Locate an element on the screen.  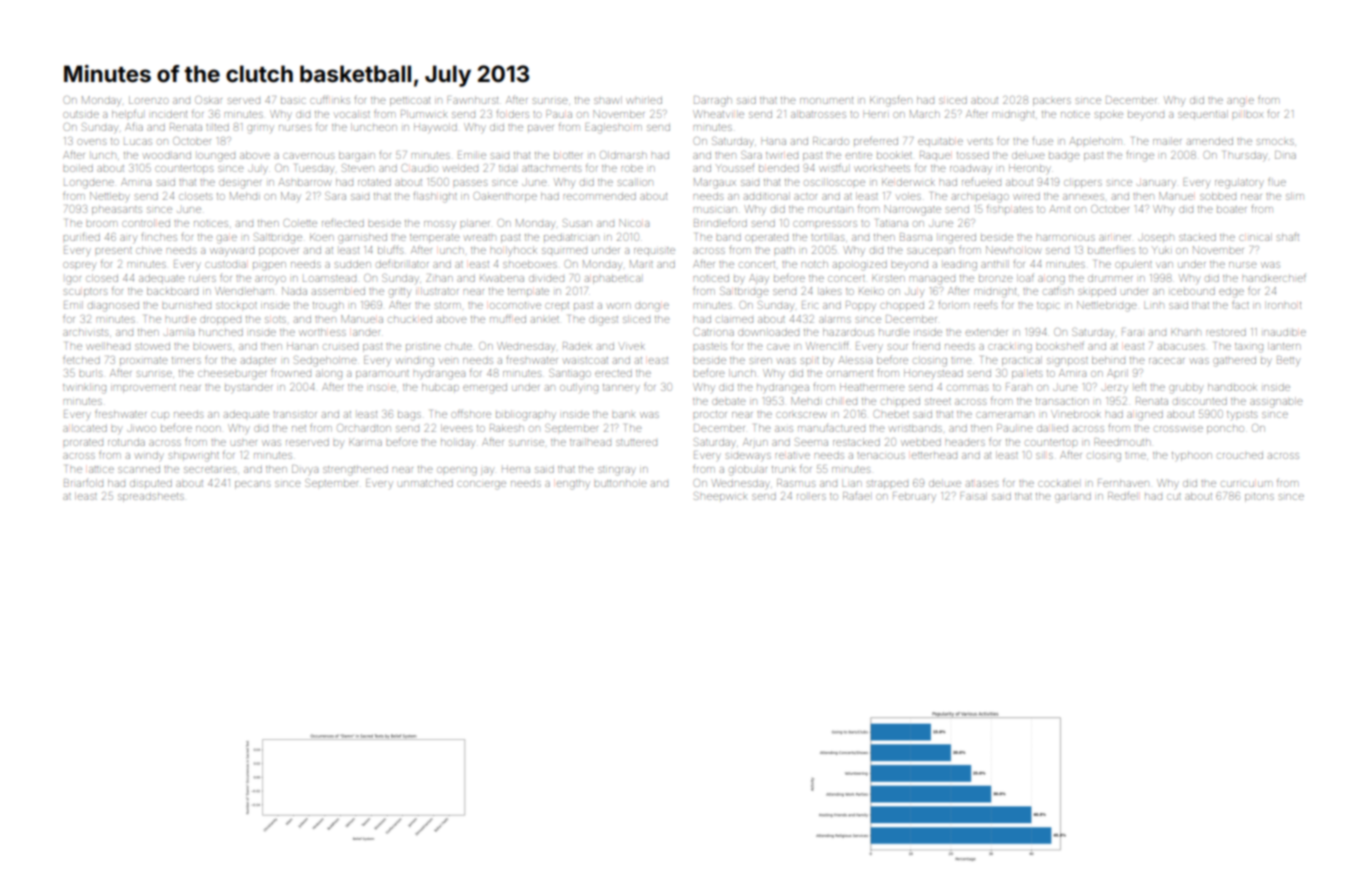
closets is located at coordinates (195, 196).
